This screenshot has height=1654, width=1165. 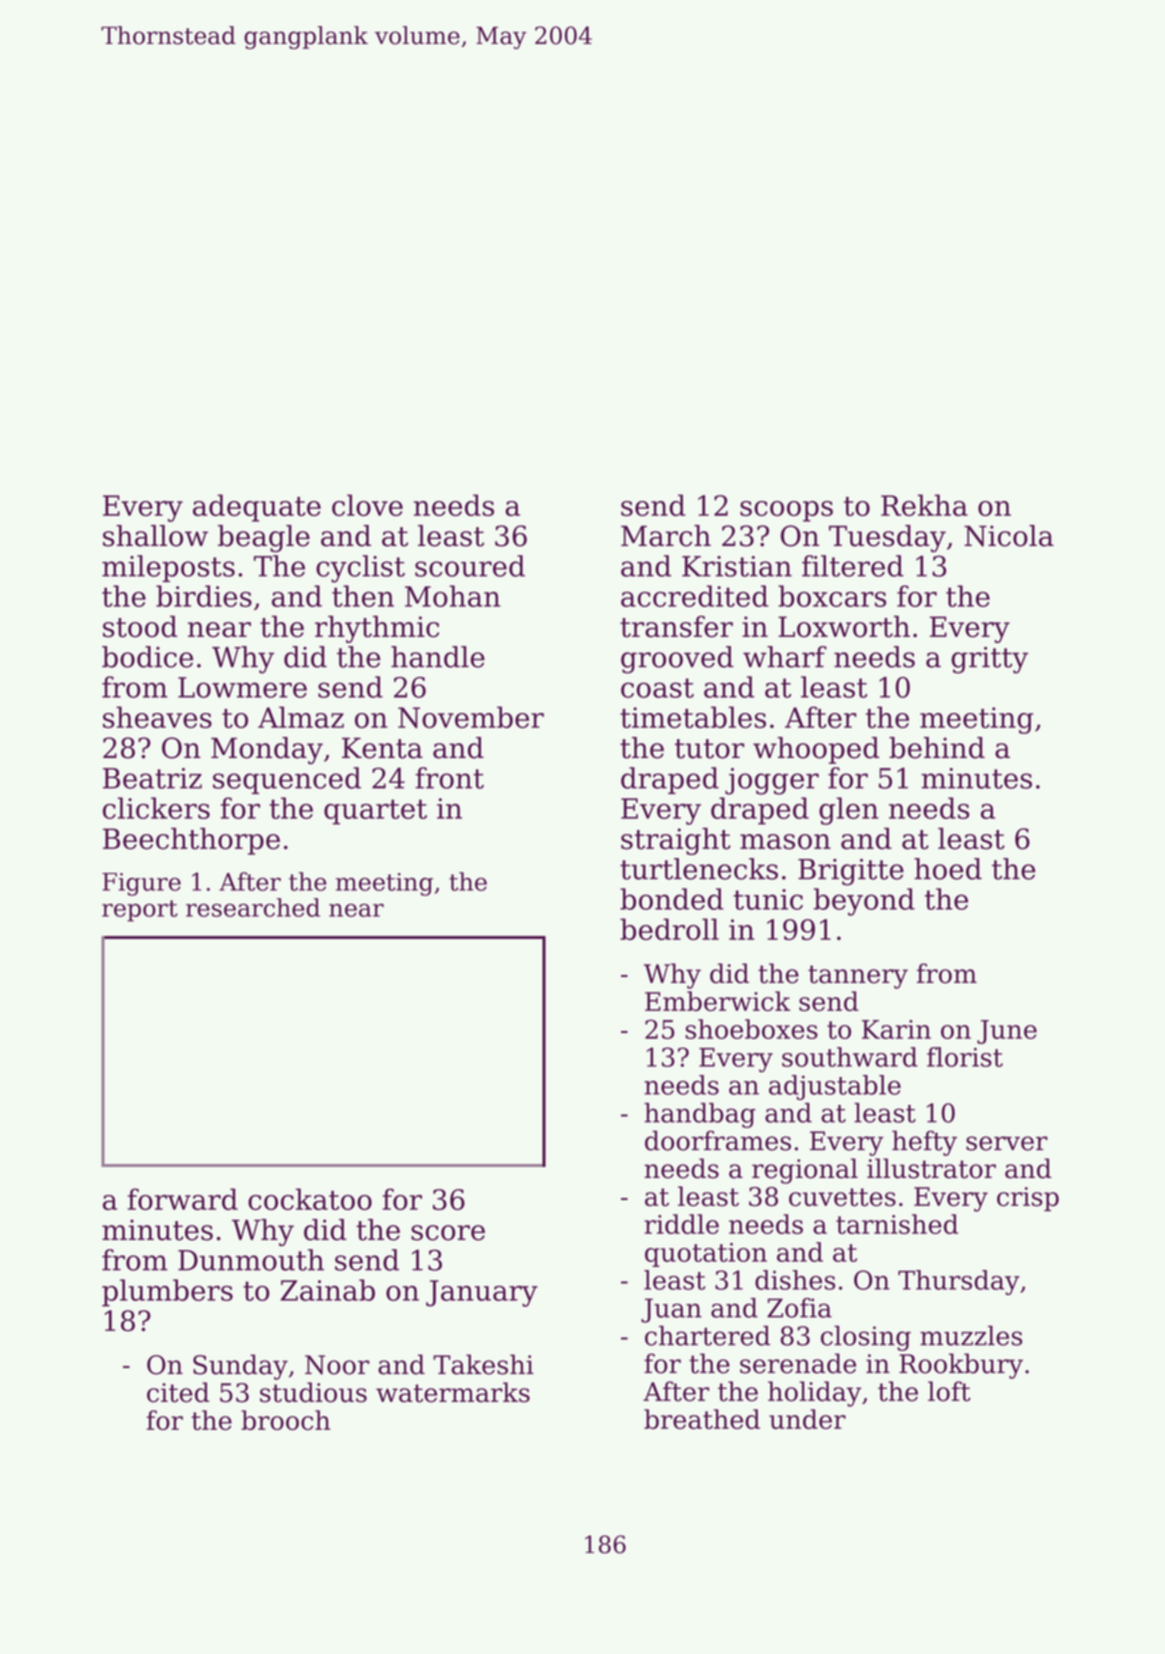 I want to click on breathed, so click(x=702, y=1419).
